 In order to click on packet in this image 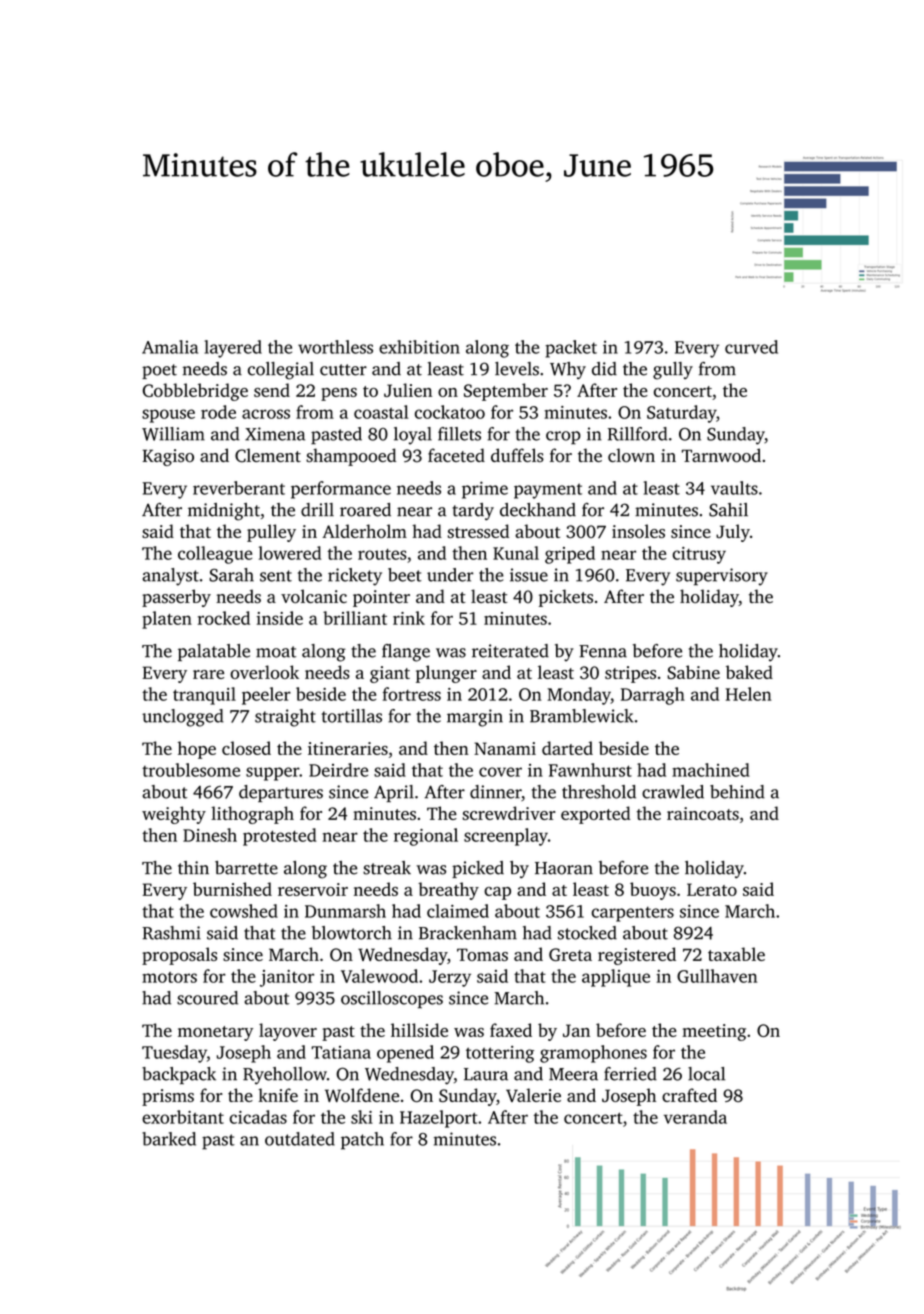, I will do `click(571, 349)`.
